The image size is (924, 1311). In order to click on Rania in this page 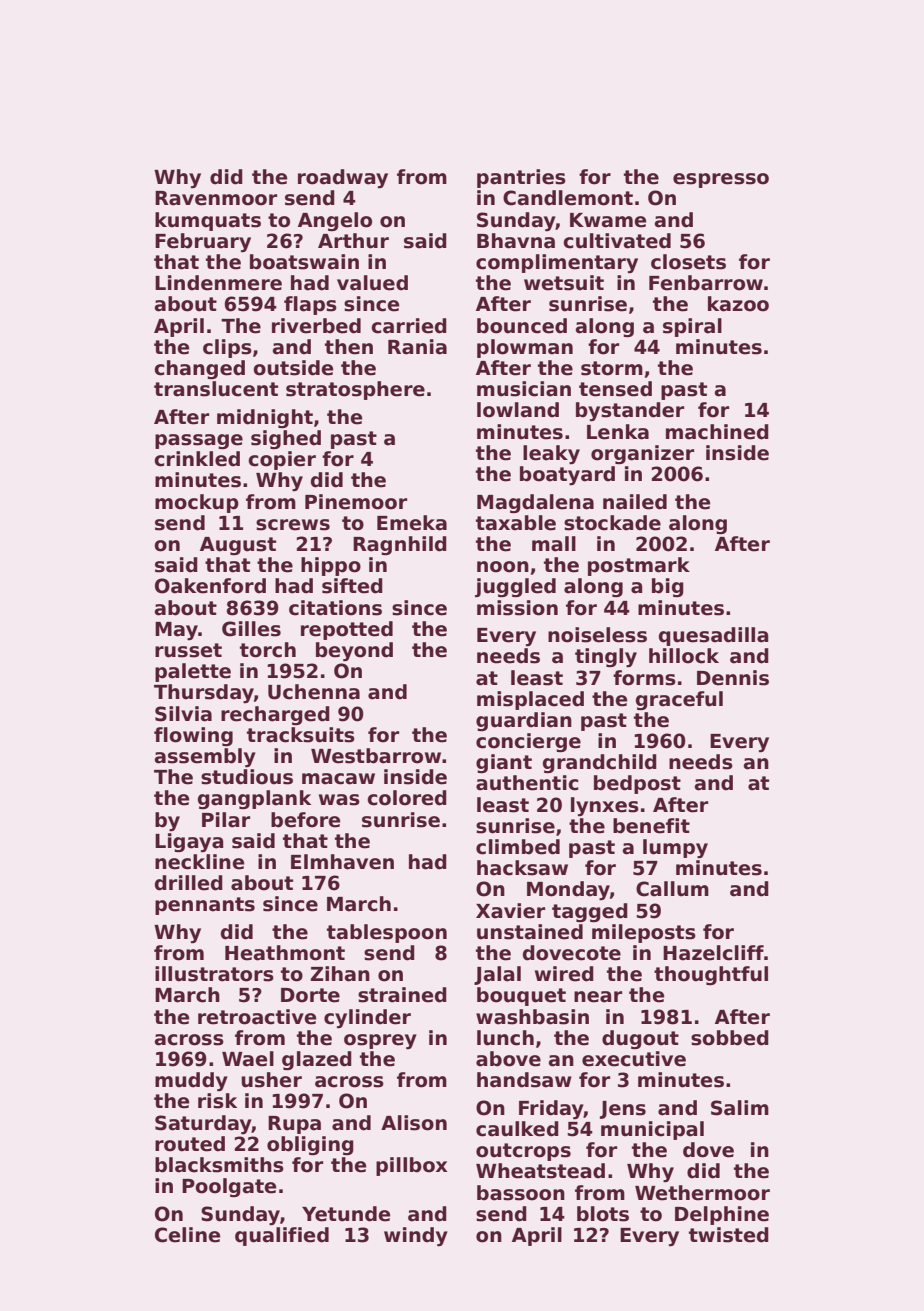, I will do `click(417, 347)`.
